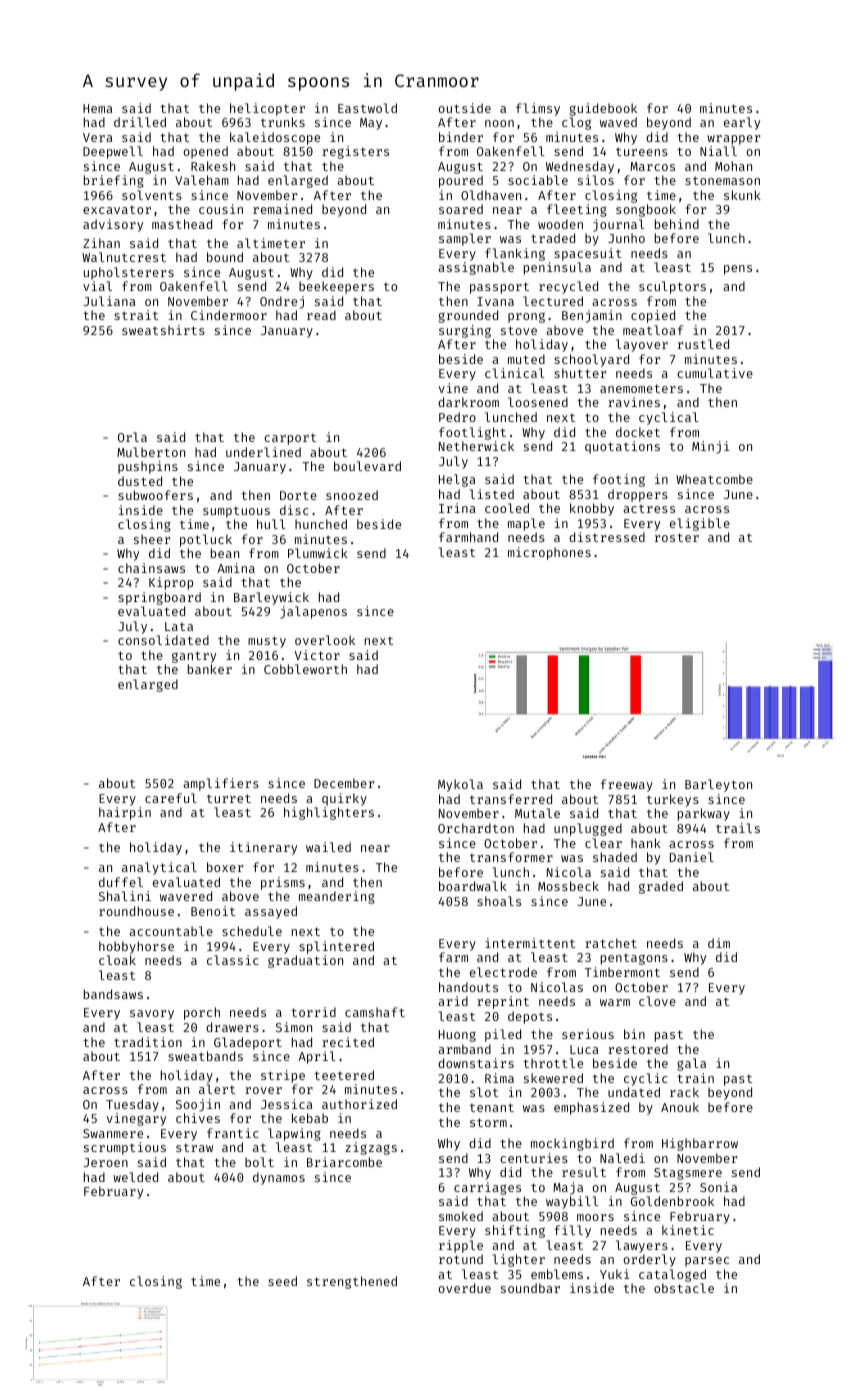  Describe the element at coordinates (271, 524) in the screenshot. I see `hull` at that location.
